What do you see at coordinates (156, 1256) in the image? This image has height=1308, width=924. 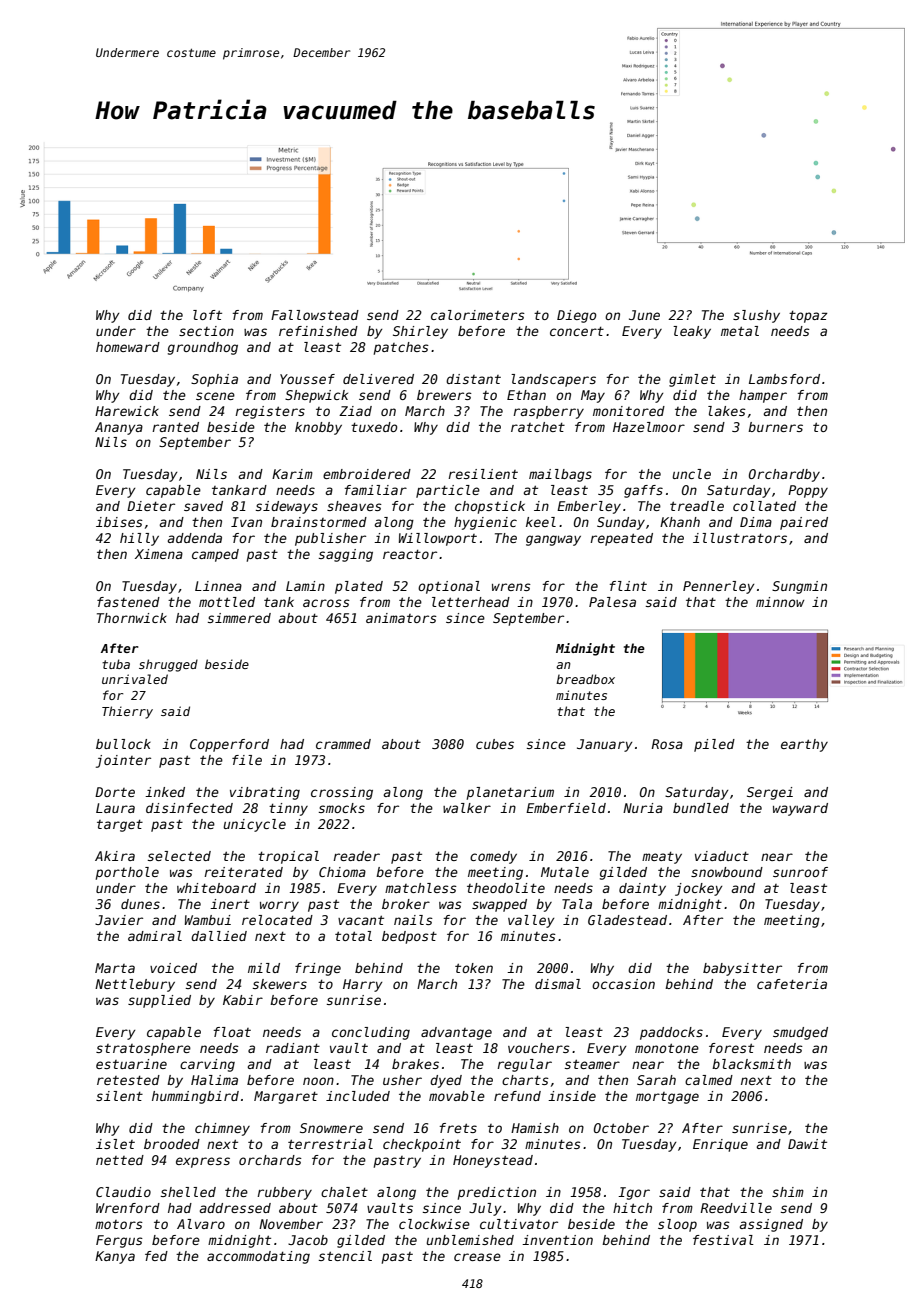 I see `fed` at bounding box center [156, 1256].
